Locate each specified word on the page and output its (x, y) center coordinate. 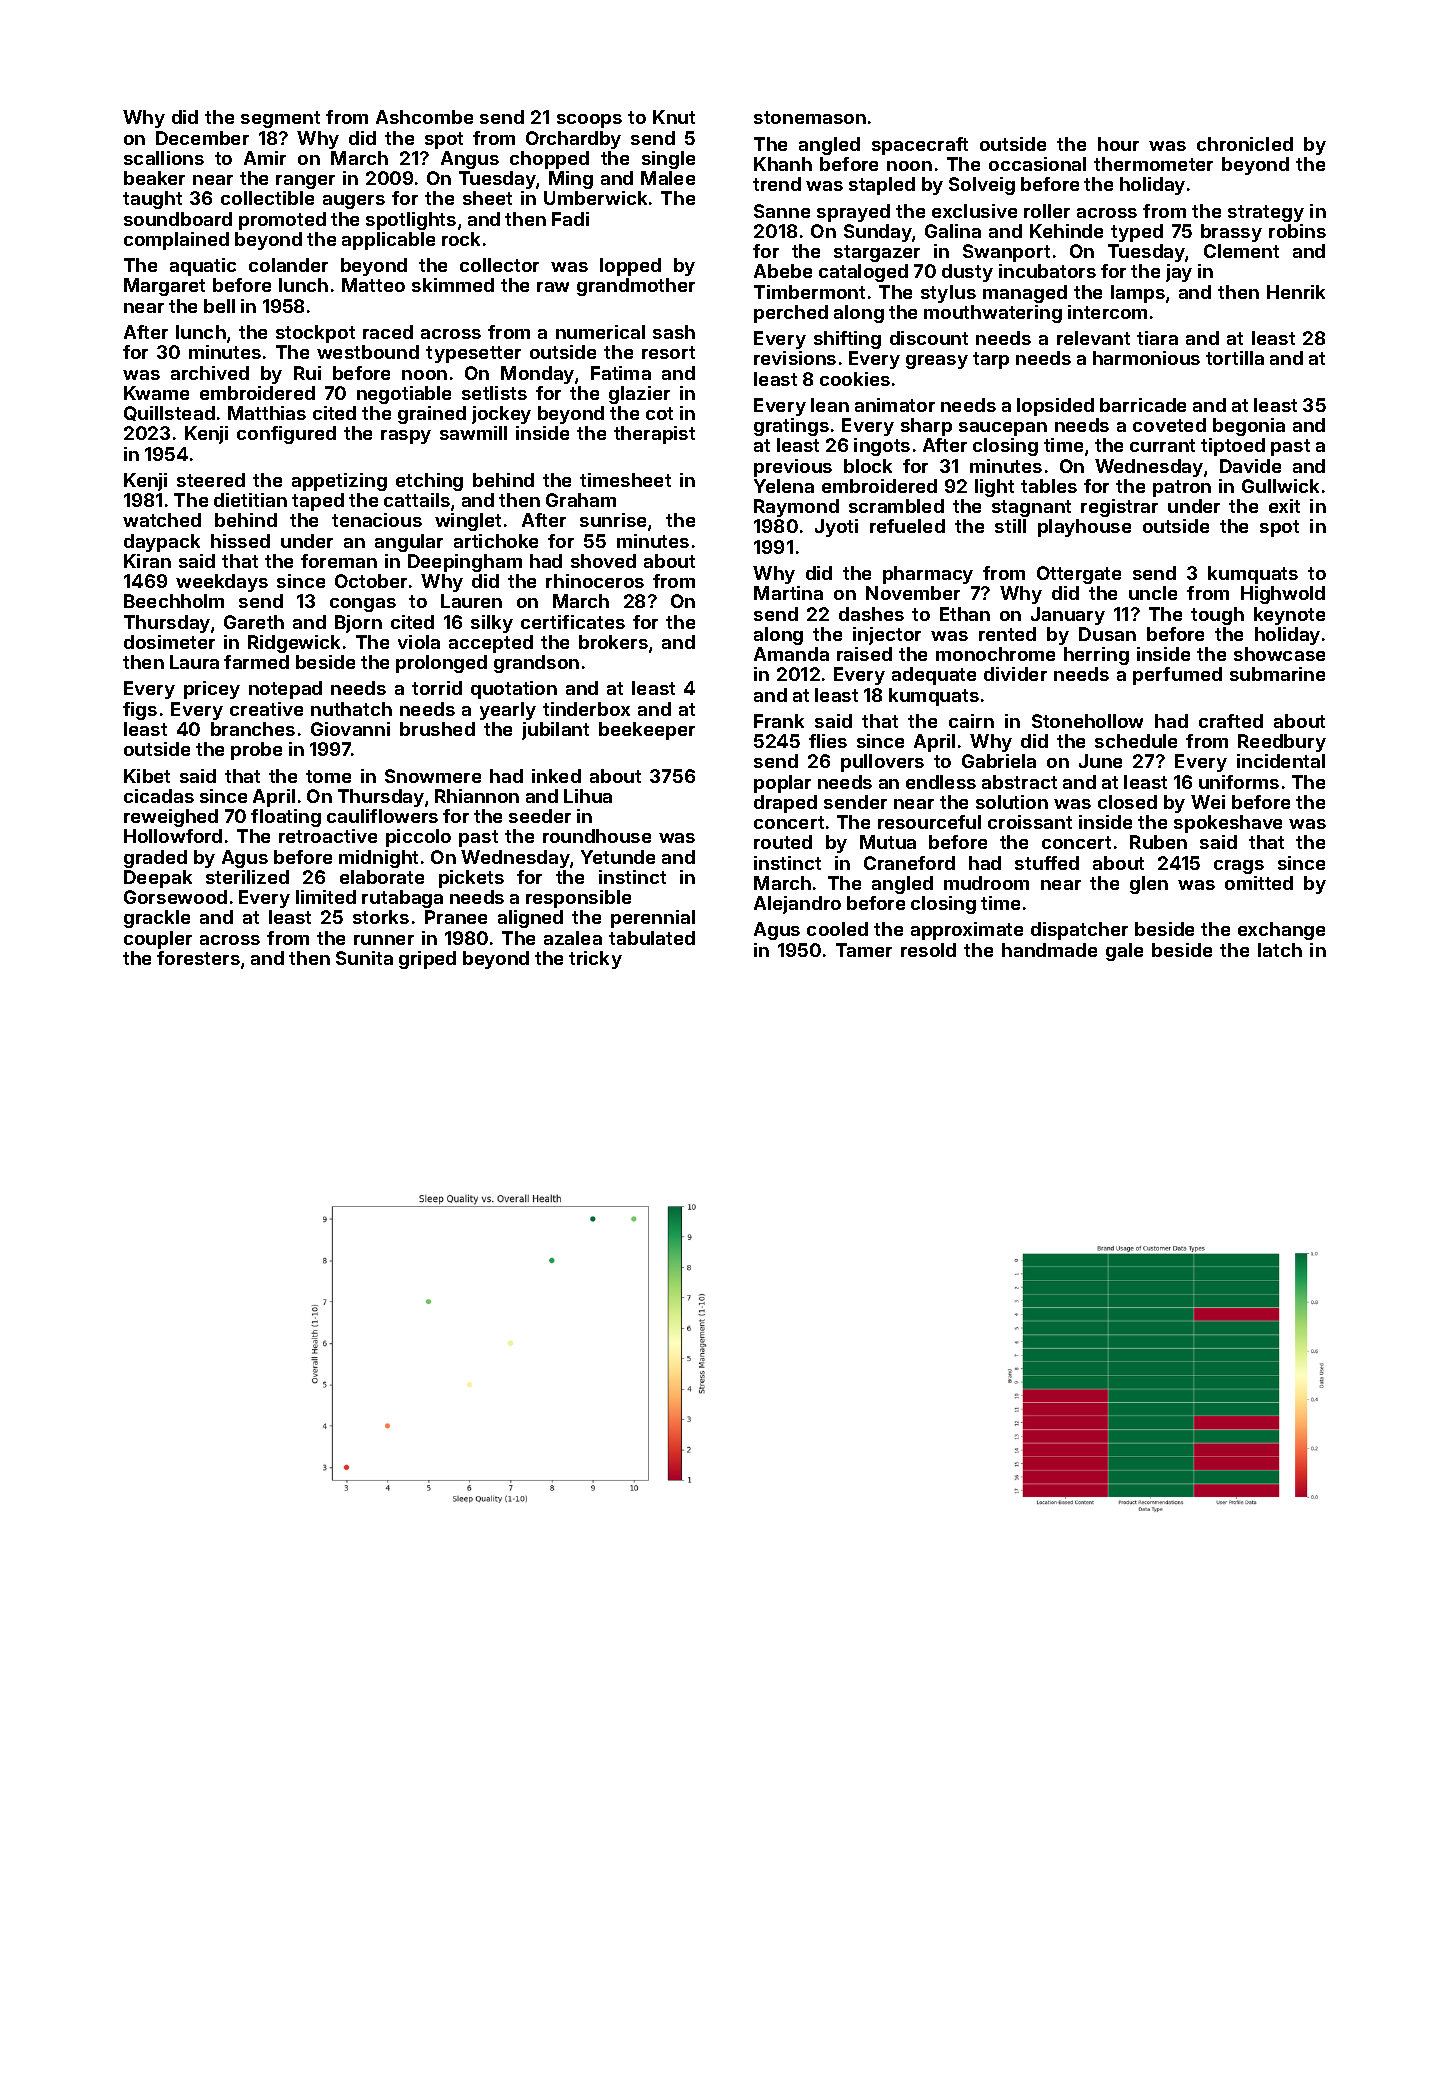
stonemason (810, 117)
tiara (1157, 338)
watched (162, 520)
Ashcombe (424, 117)
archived (210, 373)
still (1010, 526)
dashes (871, 614)
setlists (494, 393)
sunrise (613, 520)
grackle (157, 919)
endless (941, 782)
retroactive (328, 836)
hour (1118, 144)
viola (419, 642)
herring (1096, 656)
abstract (1019, 782)
